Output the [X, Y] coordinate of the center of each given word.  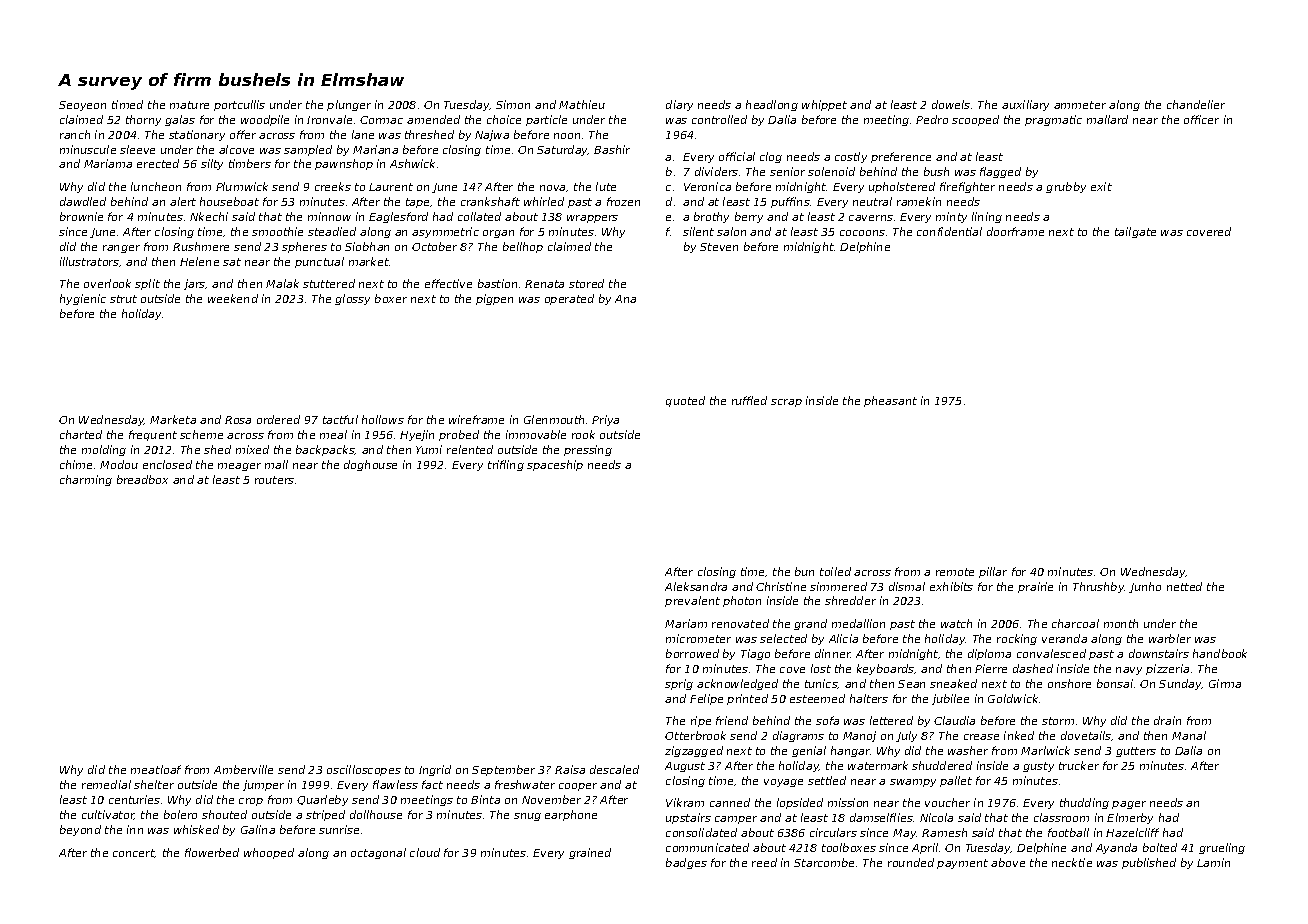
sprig [679, 684]
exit [1101, 186]
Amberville [243, 769]
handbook [1220, 653]
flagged [1000, 172]
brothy [711, 217]
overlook [107, 283]
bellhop [523, 247]
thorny [143, 120]
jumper [263, 785]
